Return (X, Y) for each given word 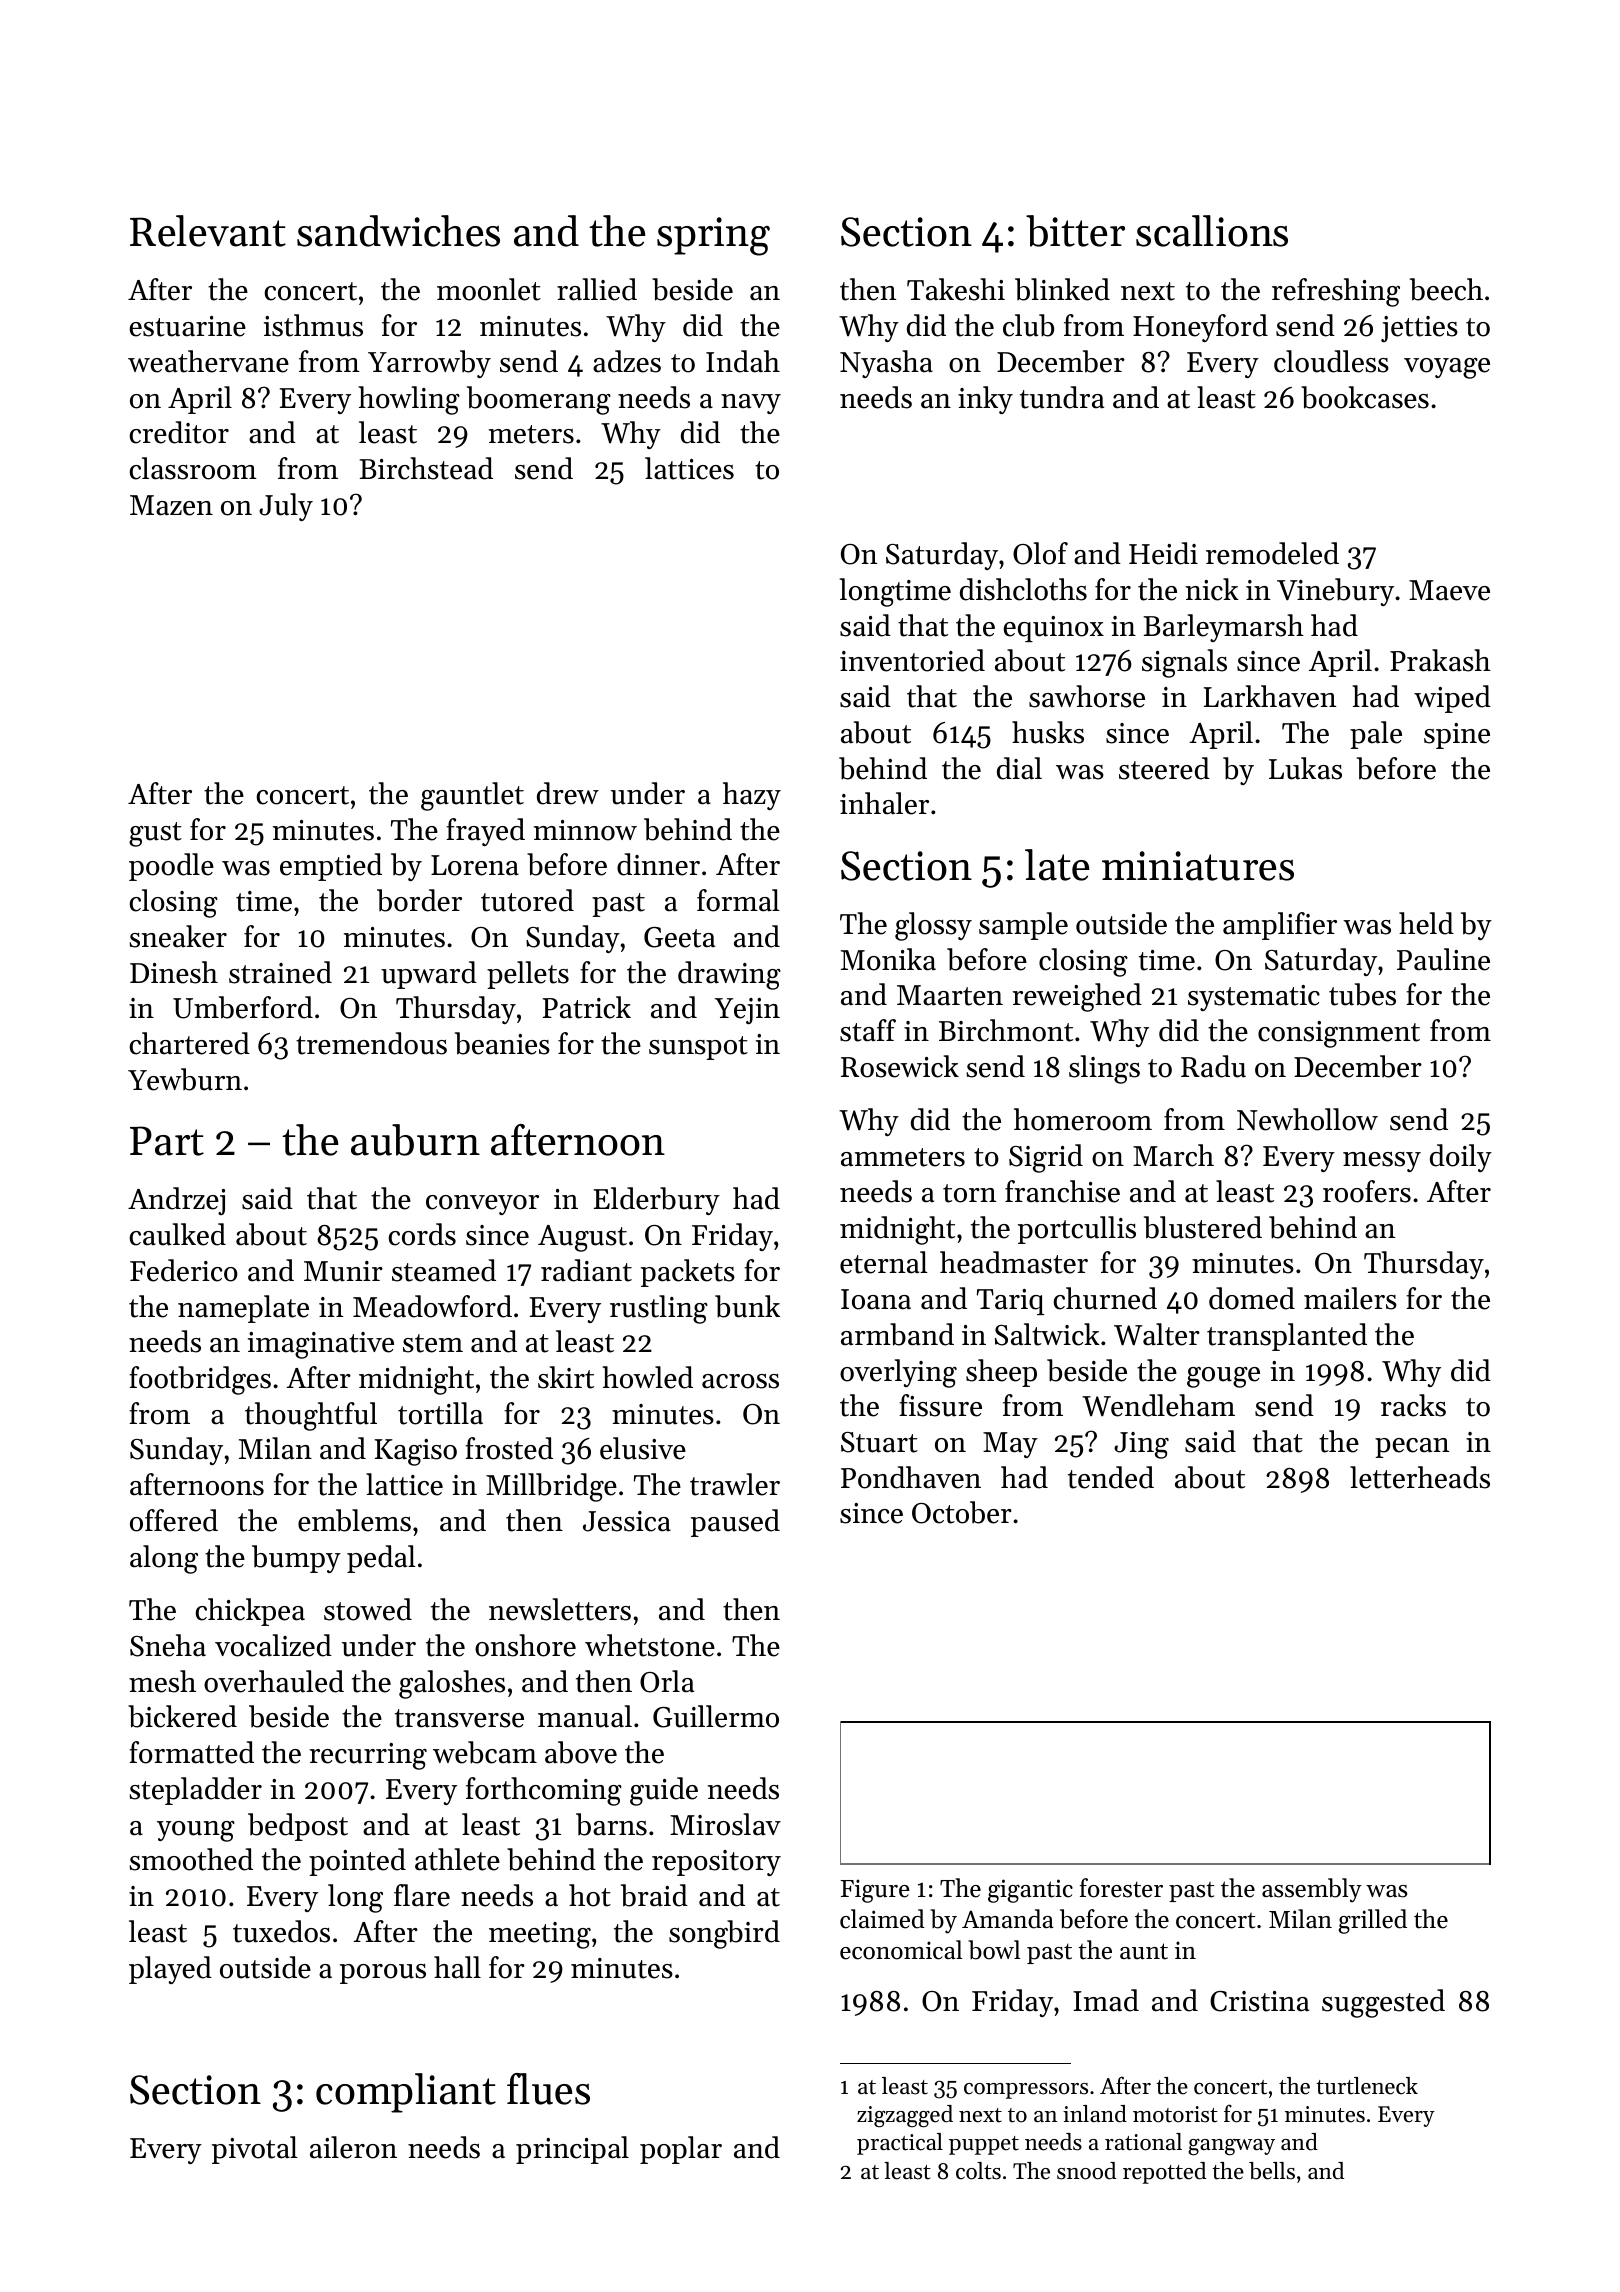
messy (1382, 1162)
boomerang (539, 400)
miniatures (1198, 866)
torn (969, 1193)
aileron (353, 2147)
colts (978, 2171)
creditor (179, 432)
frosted (509, 1448)
